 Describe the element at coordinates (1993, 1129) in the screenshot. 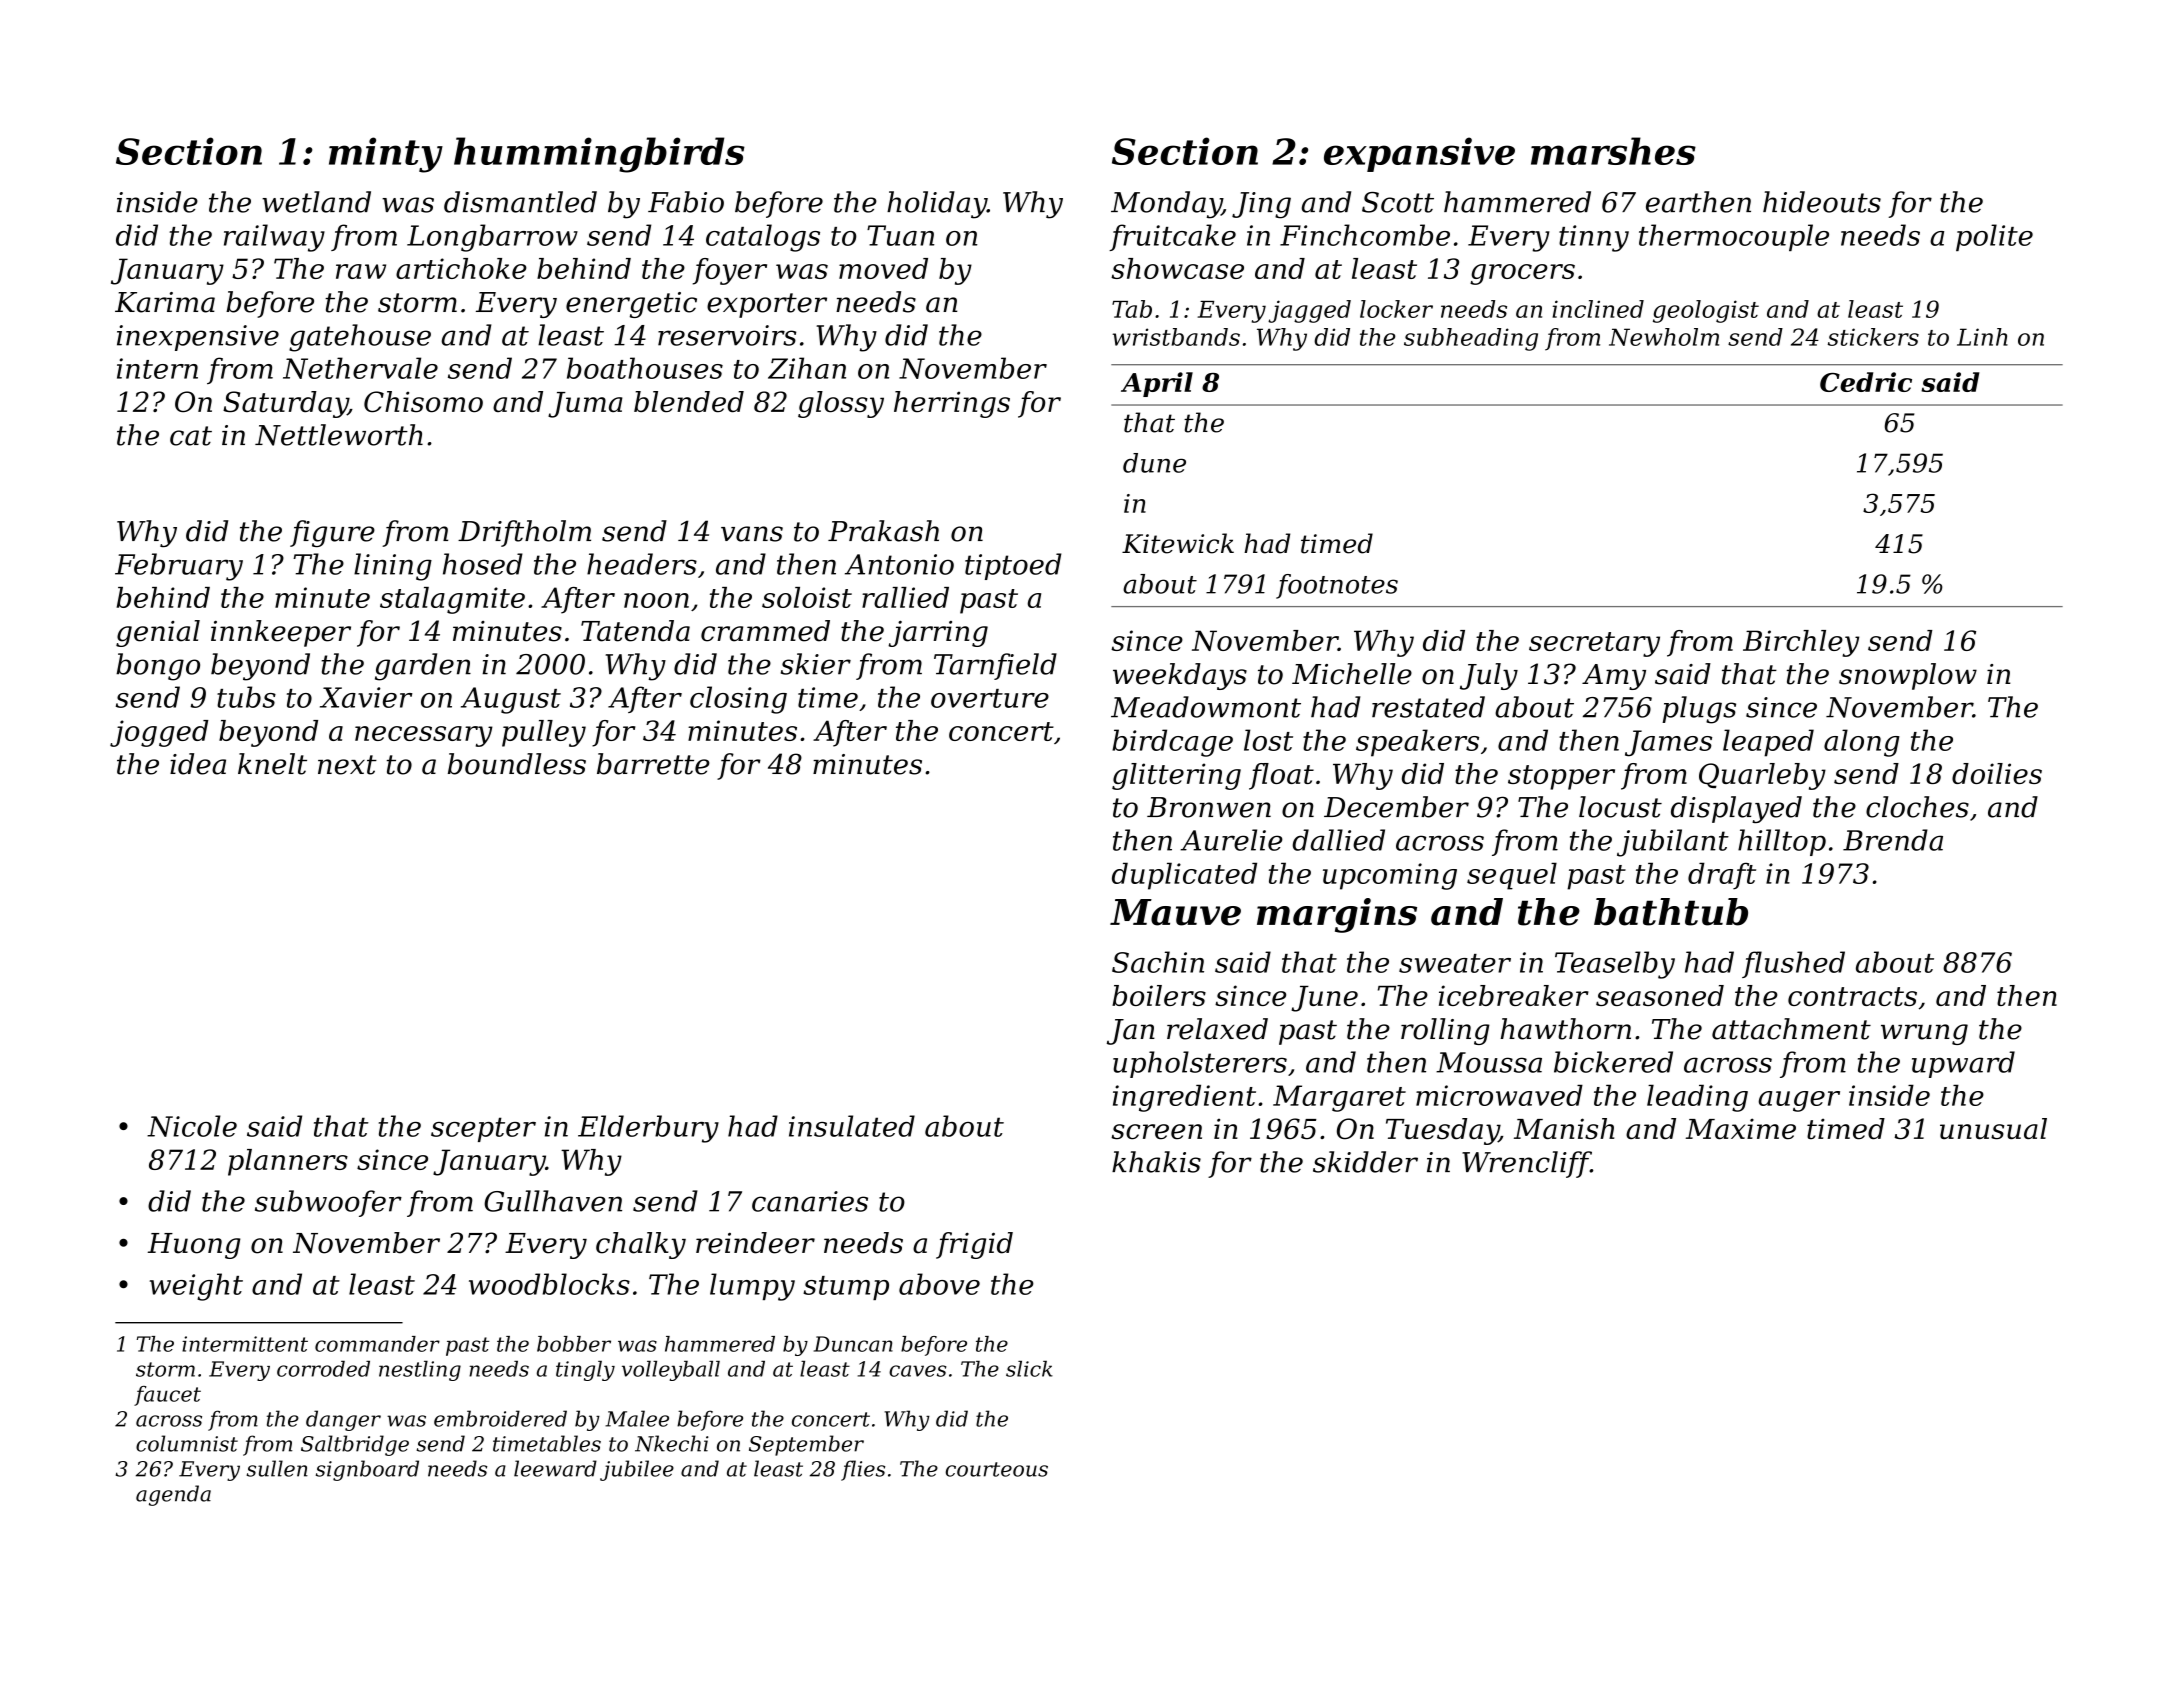

I see `unusual` at that location.
